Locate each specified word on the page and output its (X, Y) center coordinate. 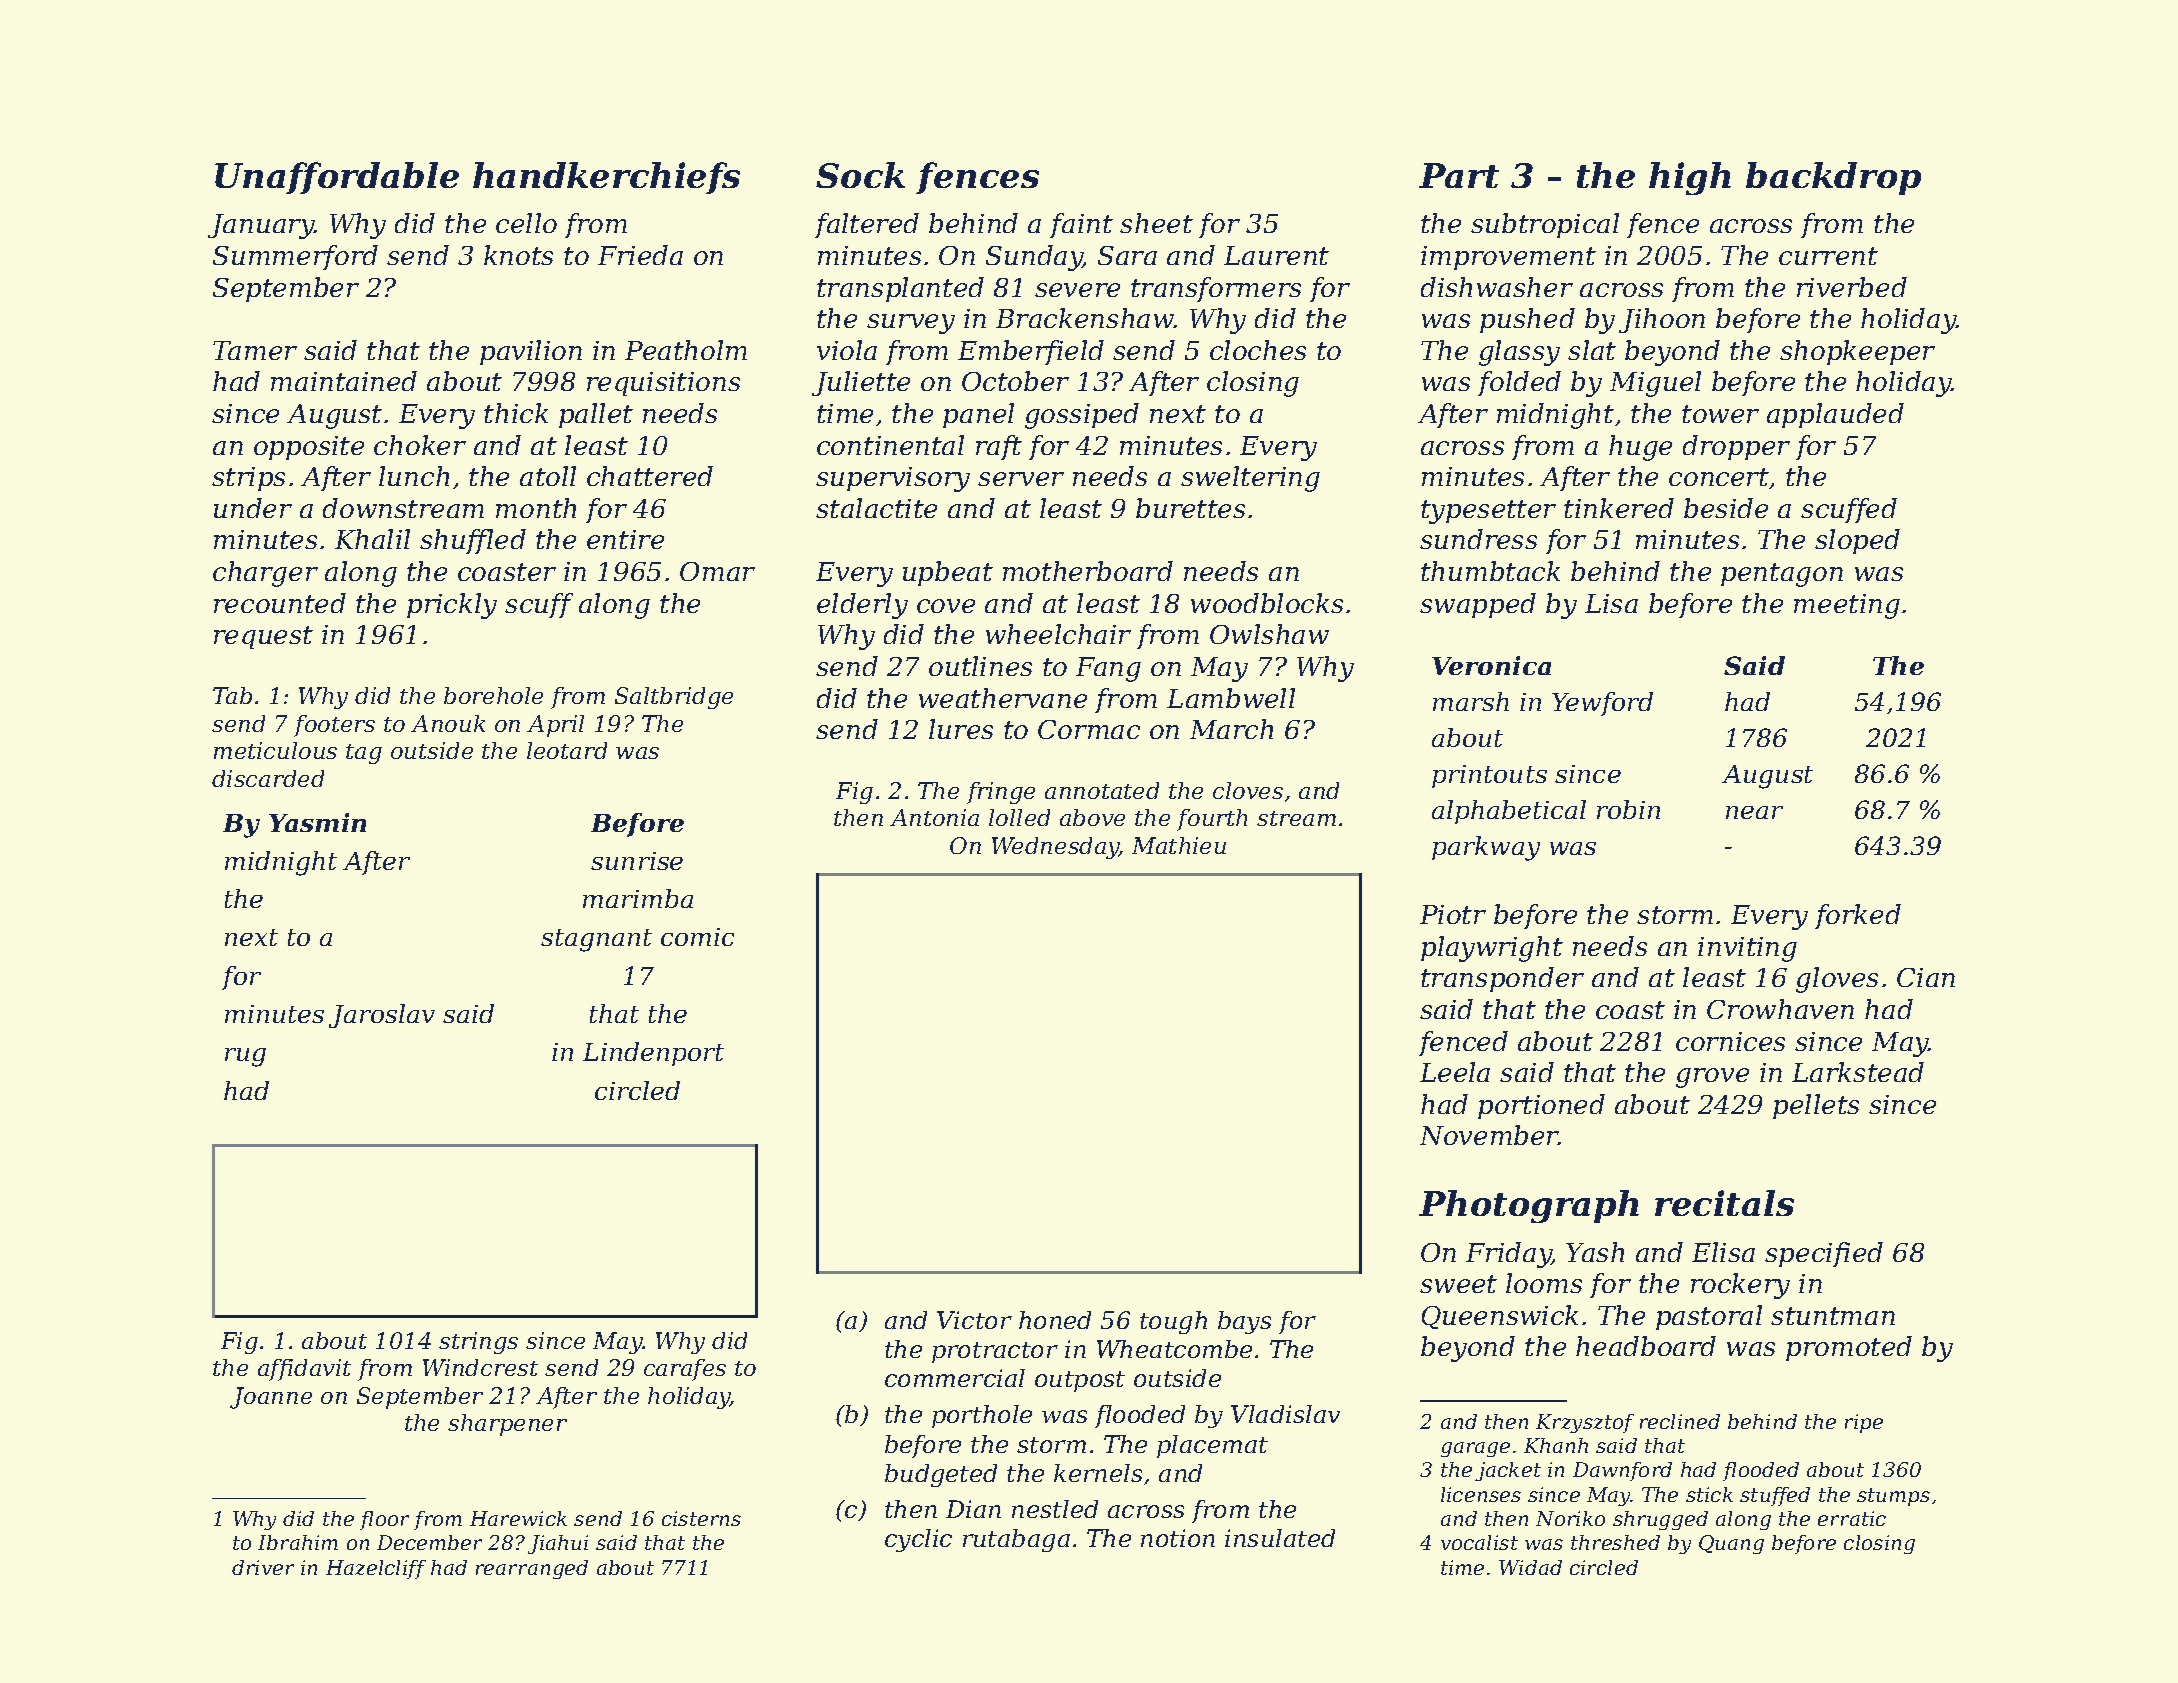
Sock (860, 175)
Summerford (295, 257)
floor (384, 1520)
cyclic (918, 1540)
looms (1544, 1283)
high (1690, 178)
